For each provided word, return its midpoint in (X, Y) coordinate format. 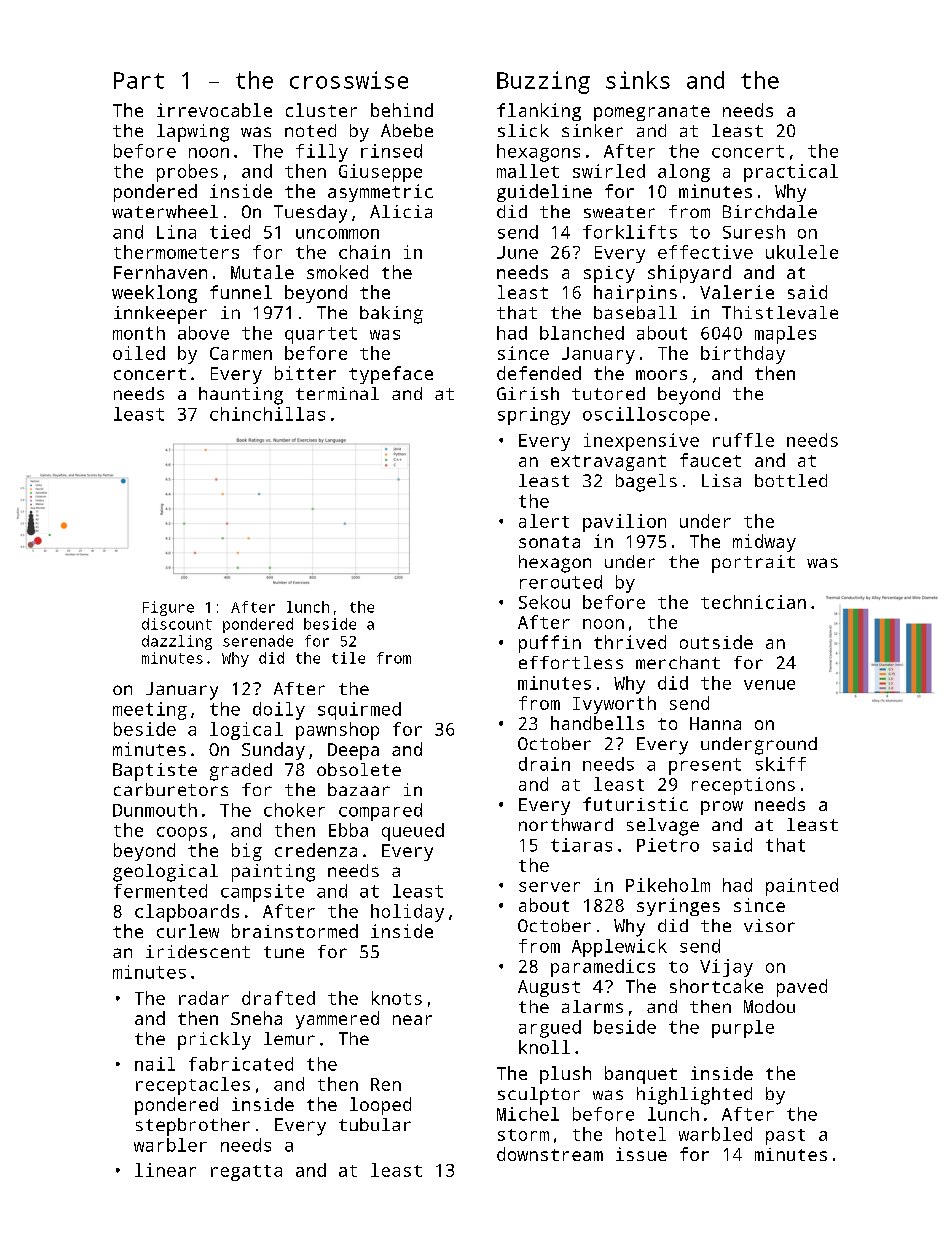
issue (641, 1154)
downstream (550, 1154)
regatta (246, 1173)
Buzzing (543, 82)
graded (241, 772)
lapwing (193, 133)
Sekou (544, 602)
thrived (630, 642)
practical (791, 173)
